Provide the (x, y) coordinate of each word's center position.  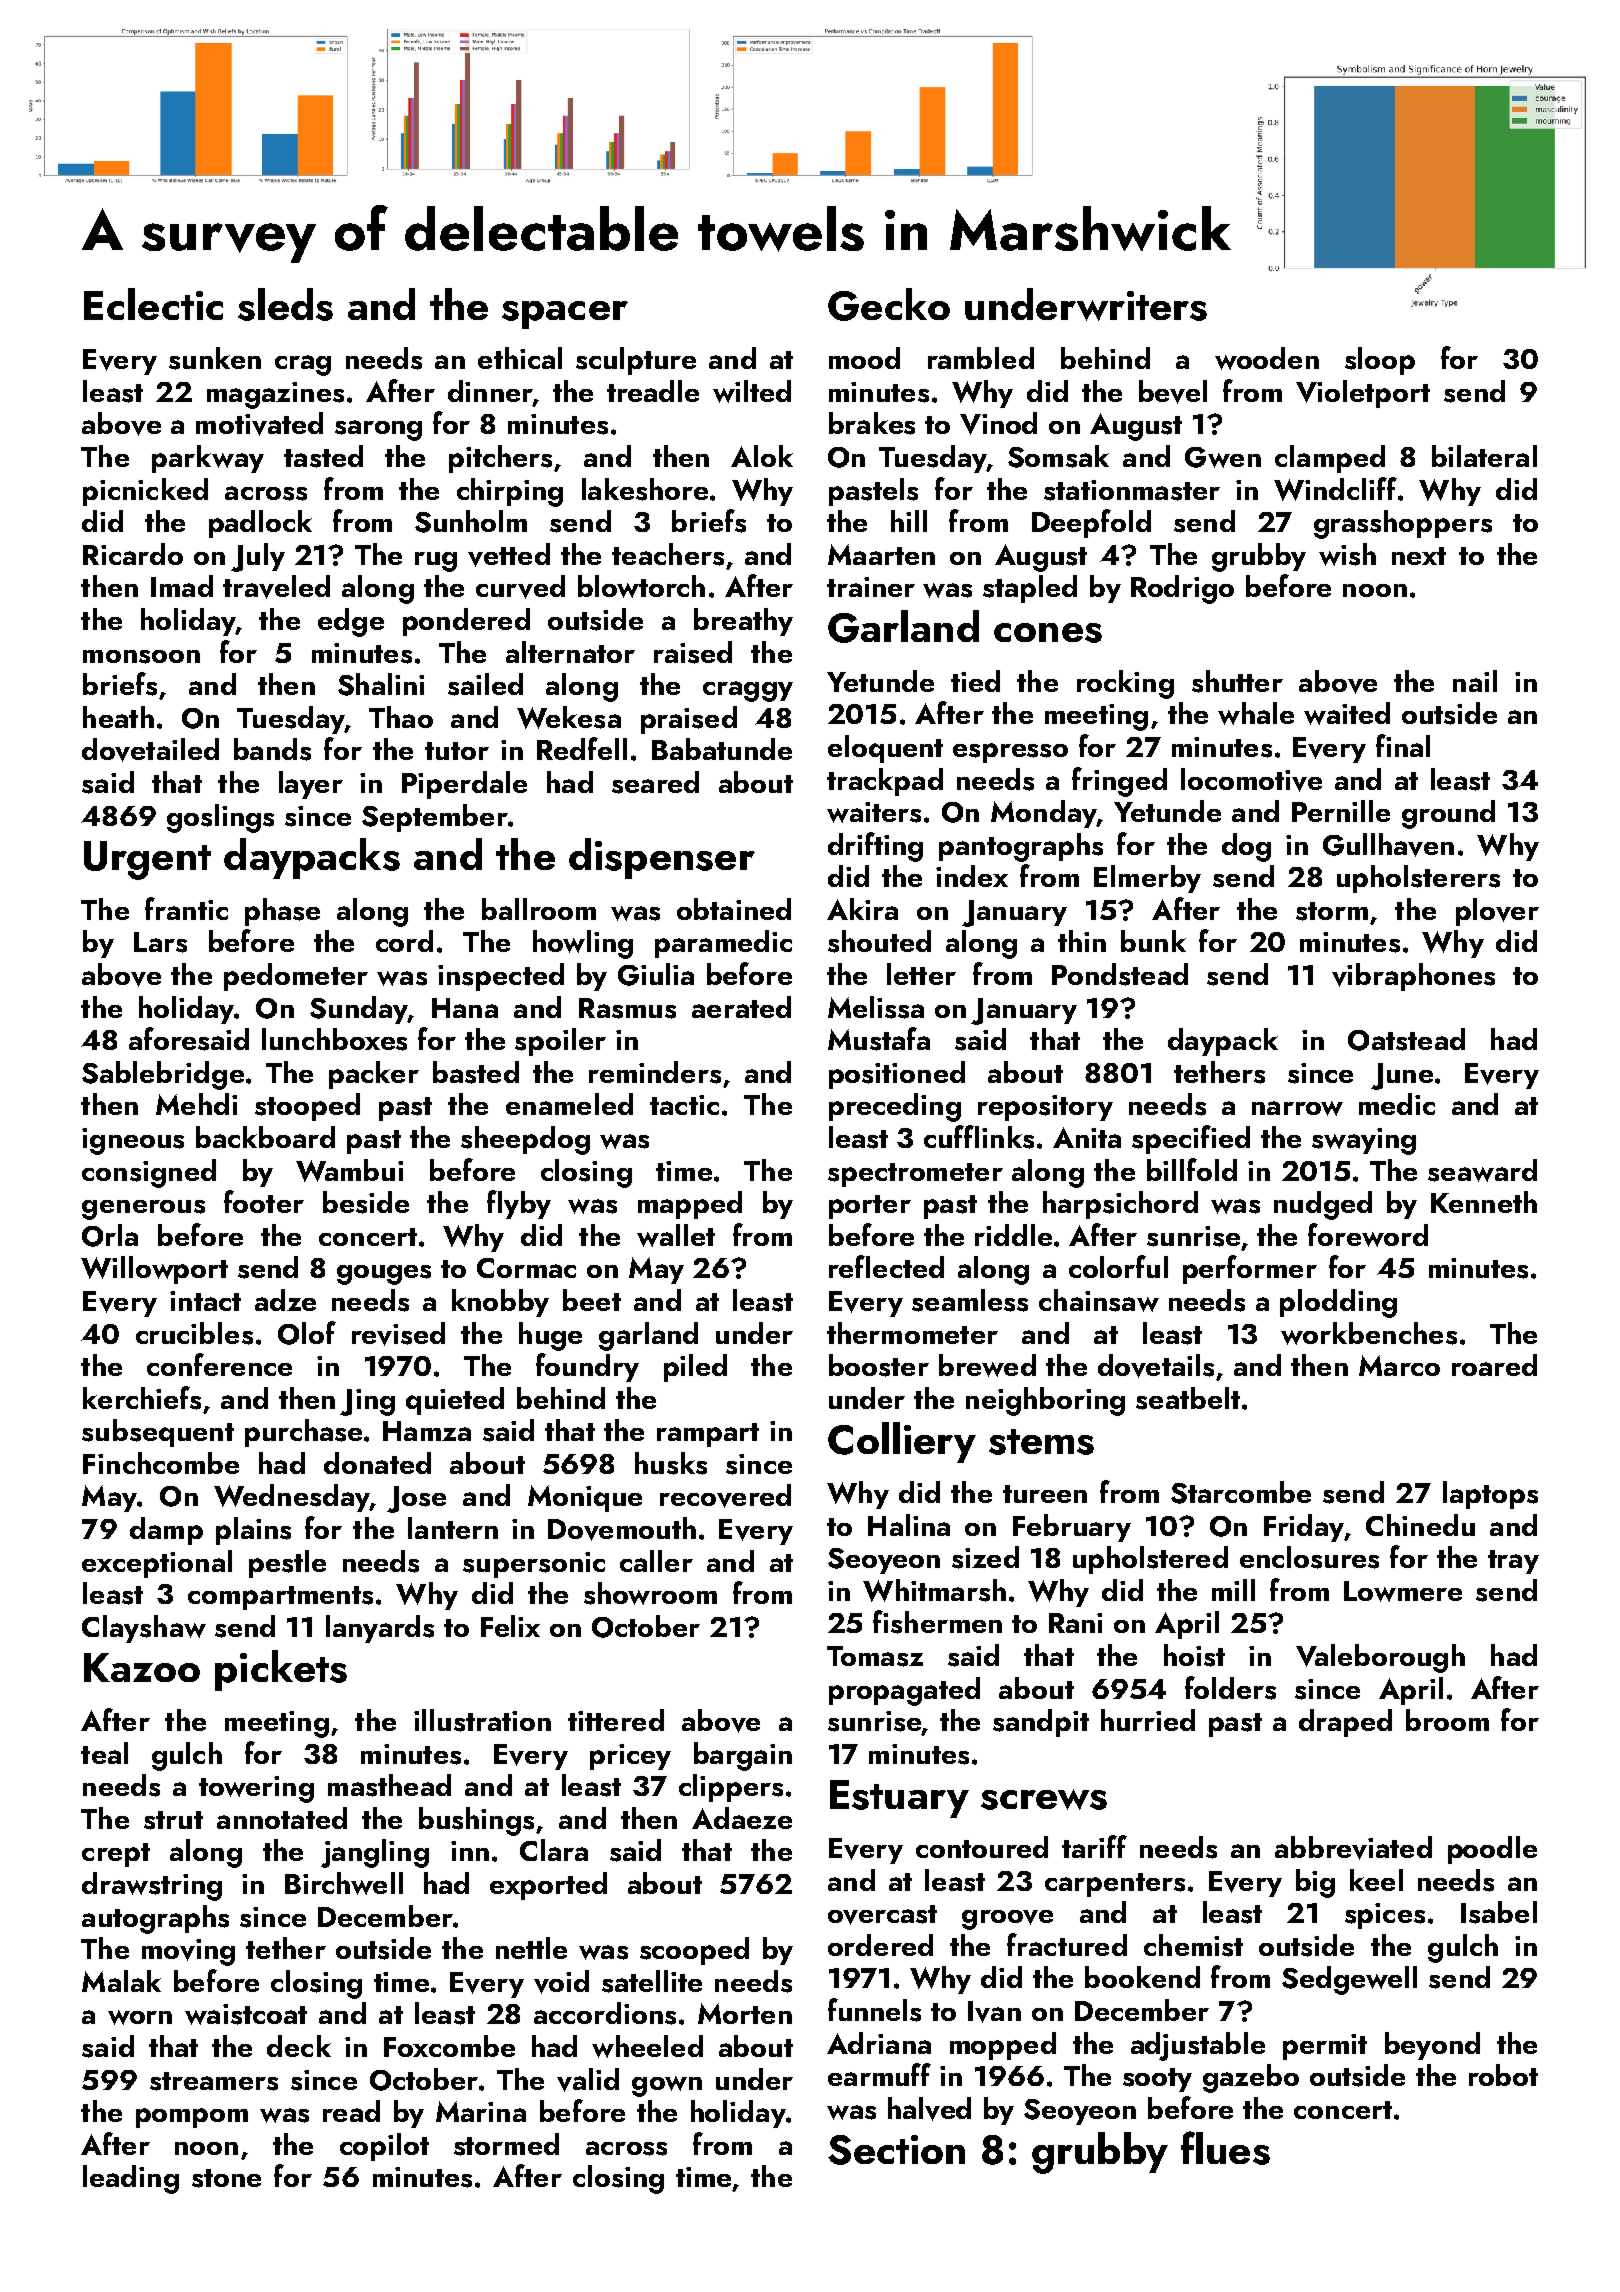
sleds (285, 304)
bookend (1142, 1977)
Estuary (899, 1799)
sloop (1380, 361)
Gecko (889, 304)
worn (140, 2017)
